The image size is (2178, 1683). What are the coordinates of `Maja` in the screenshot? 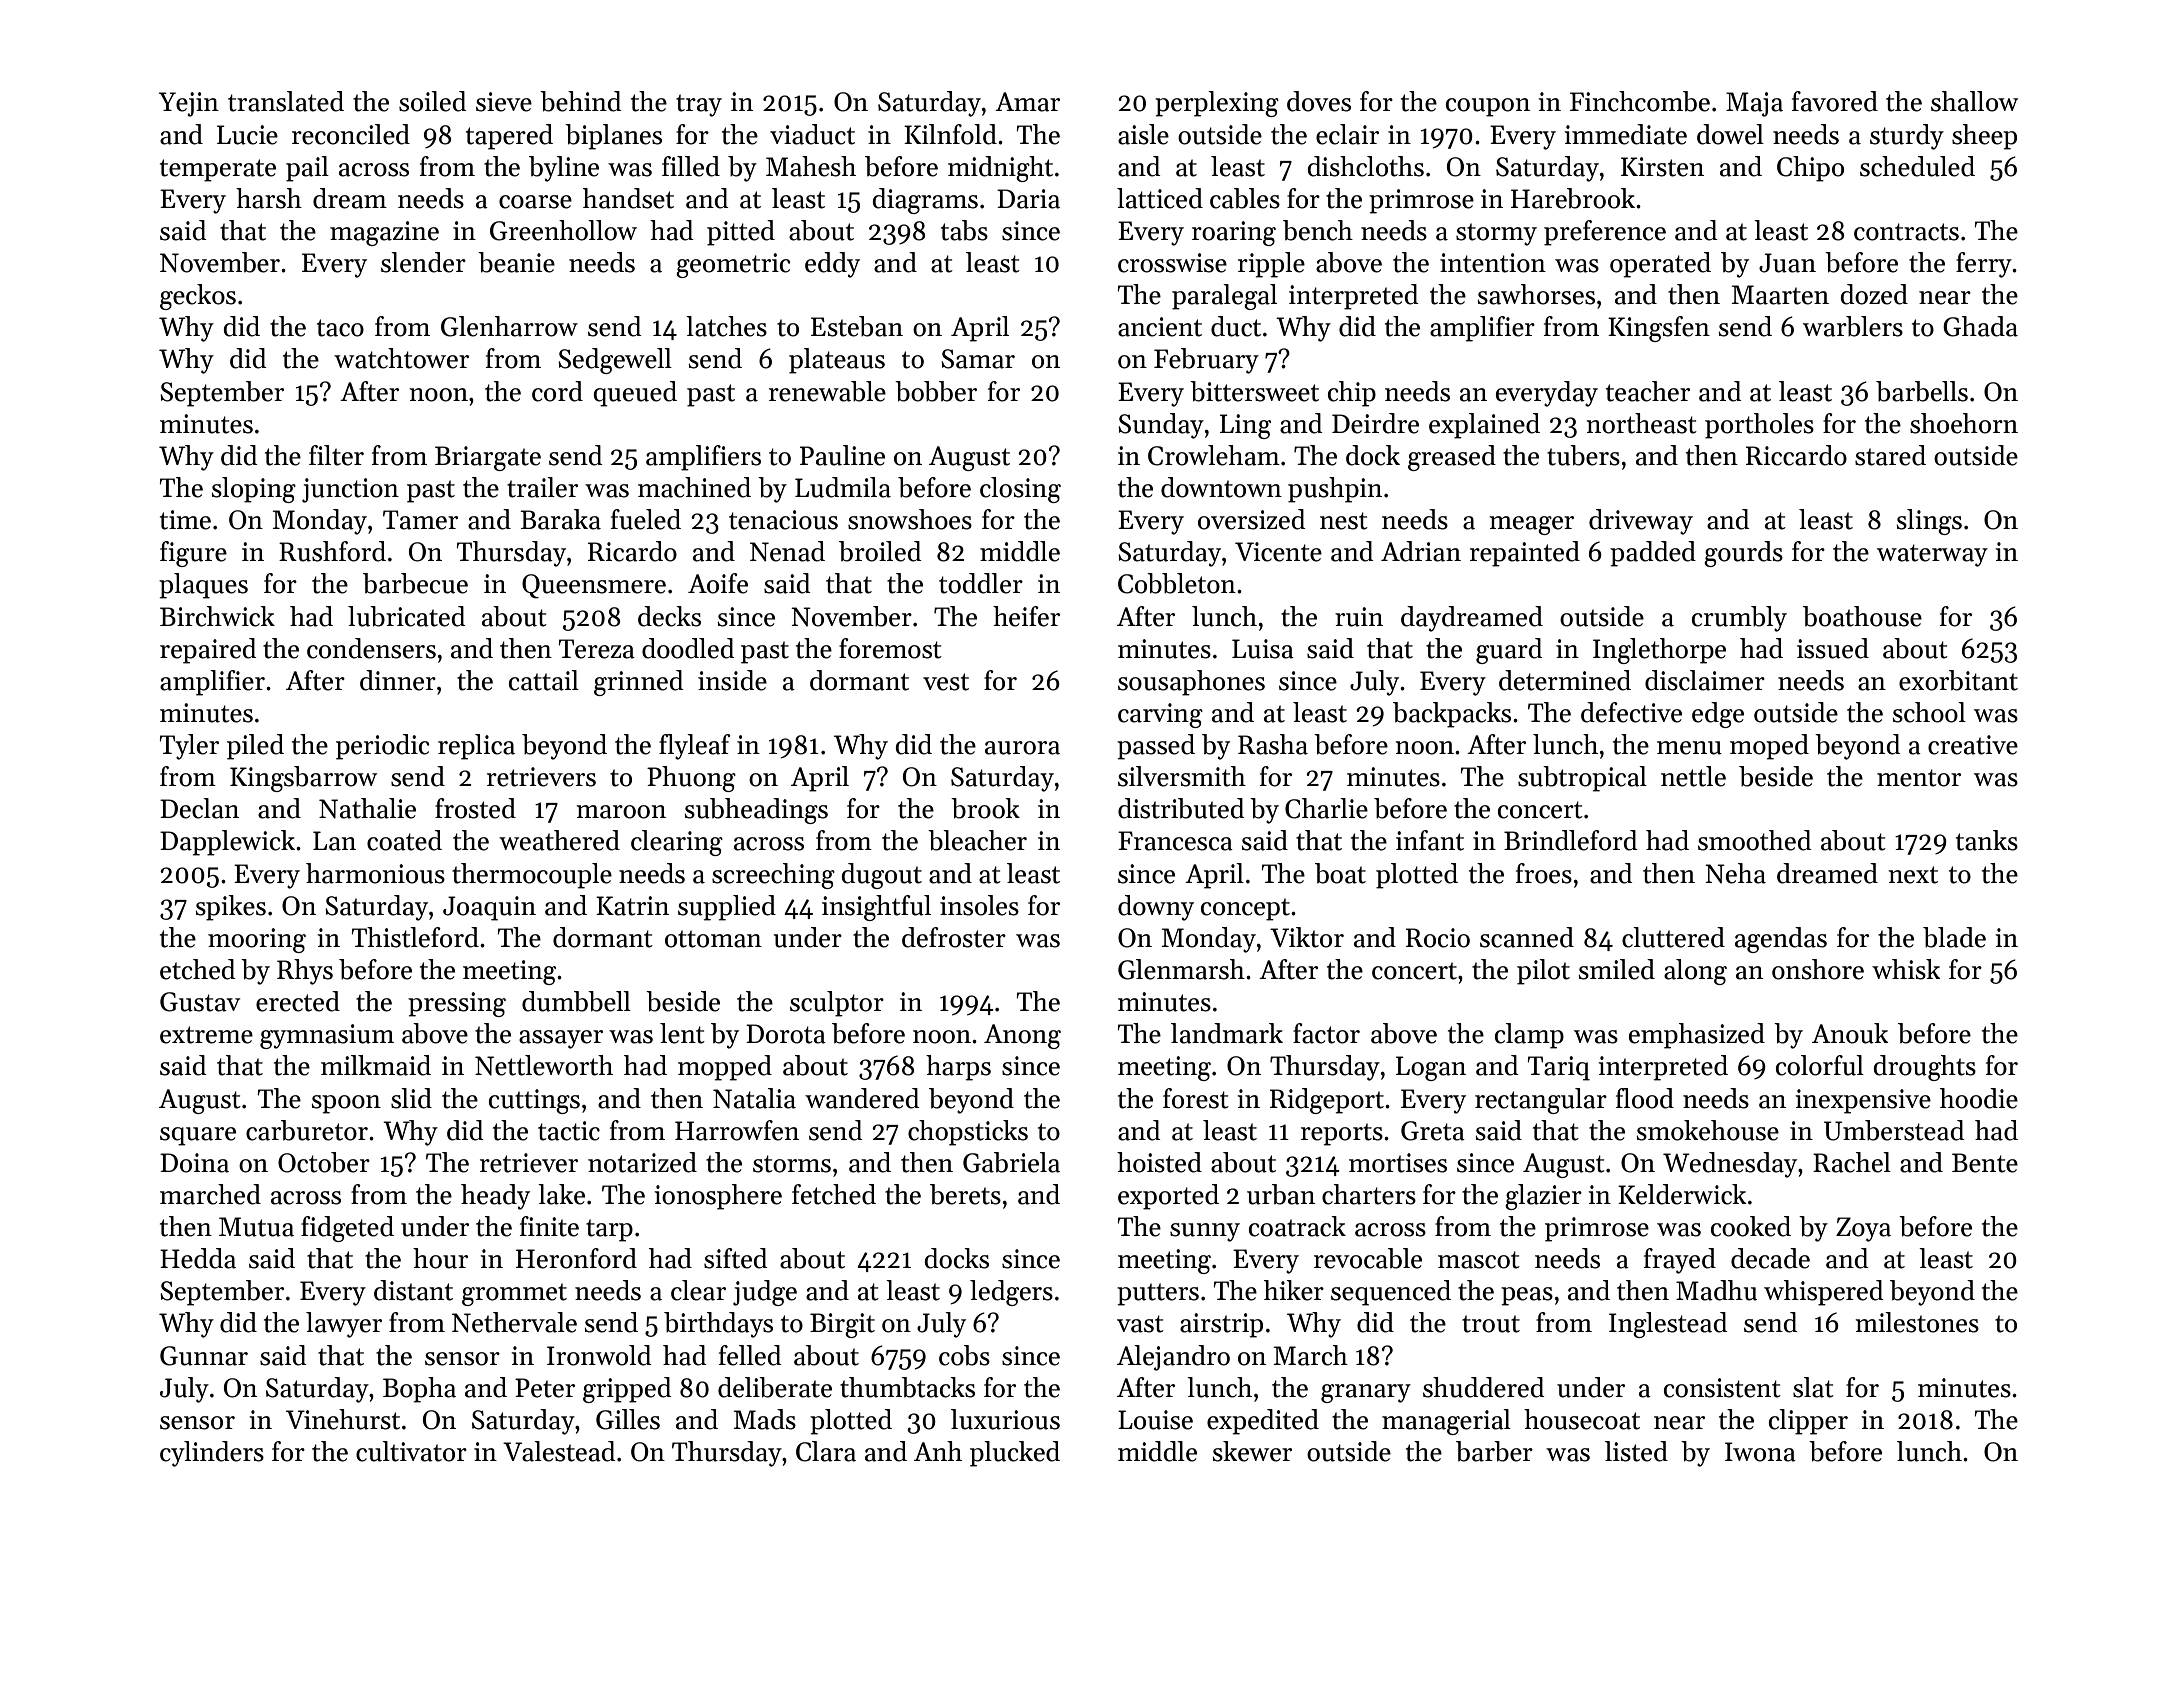 It's located at (1754, 104).
